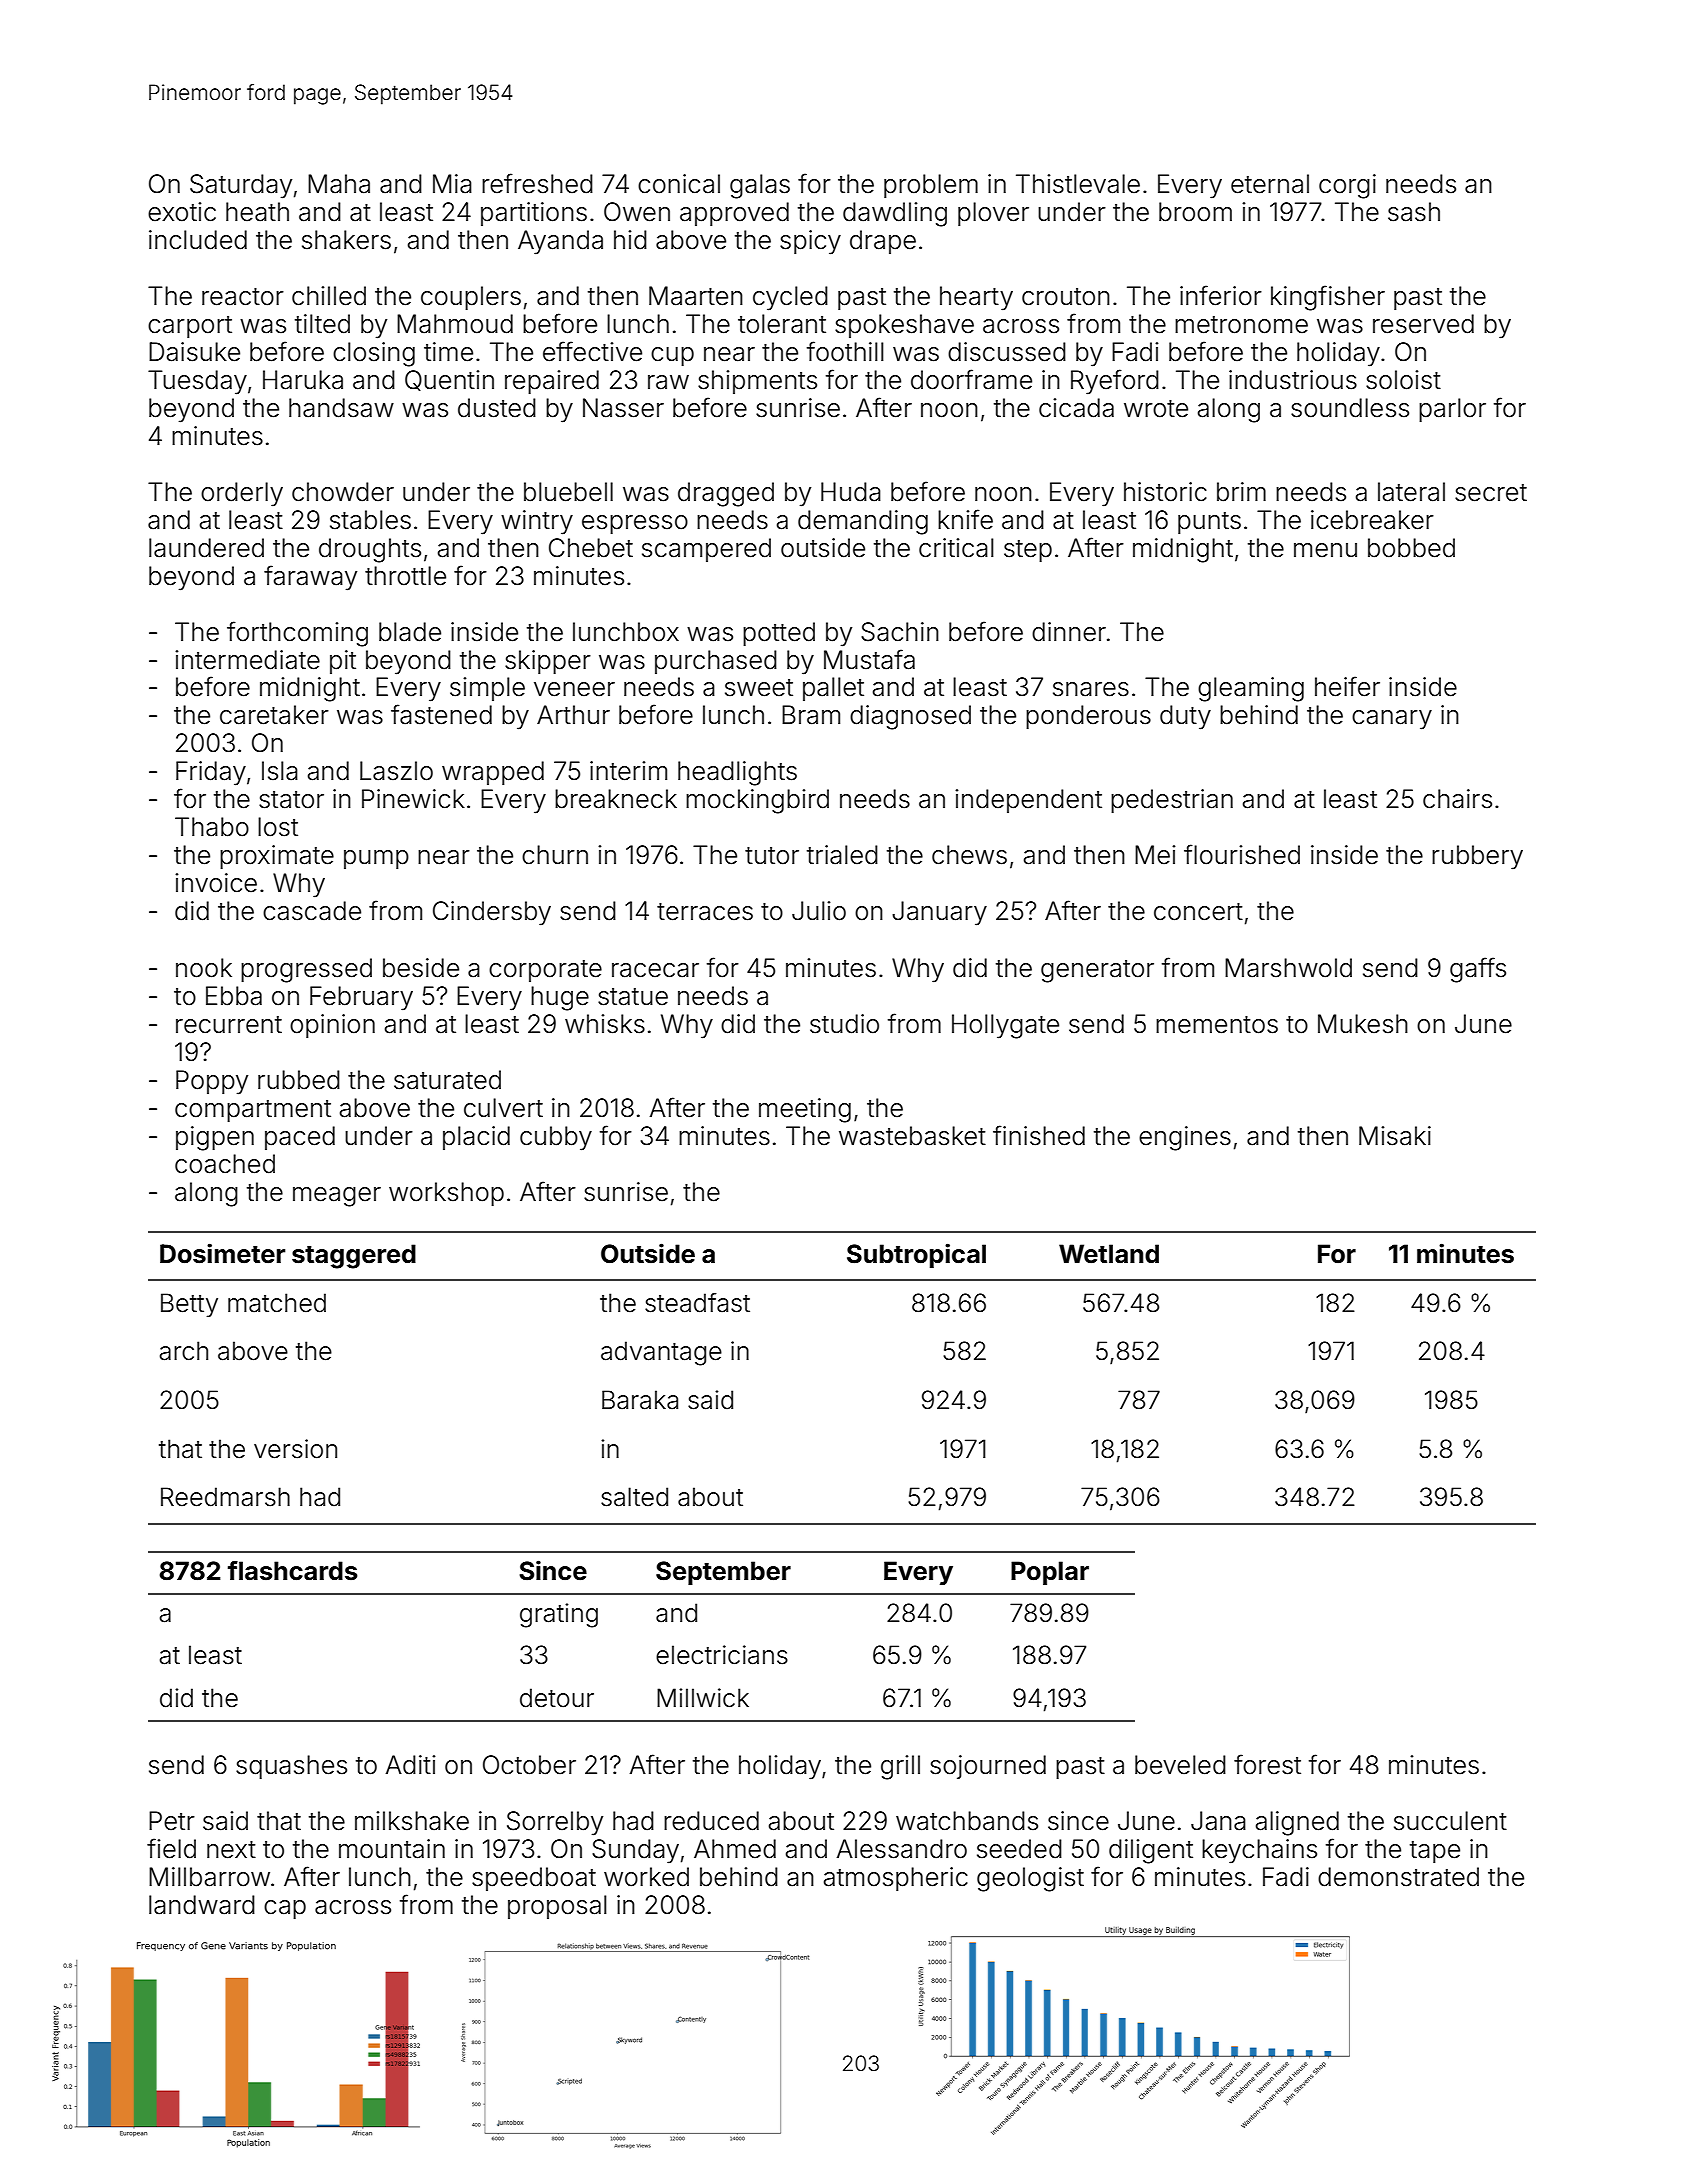 The height and width of the screenshot is (2178, 1683). Describe the element at coordinates (1288, 968) in the screenshot. I see `Marshwold` at that location.
